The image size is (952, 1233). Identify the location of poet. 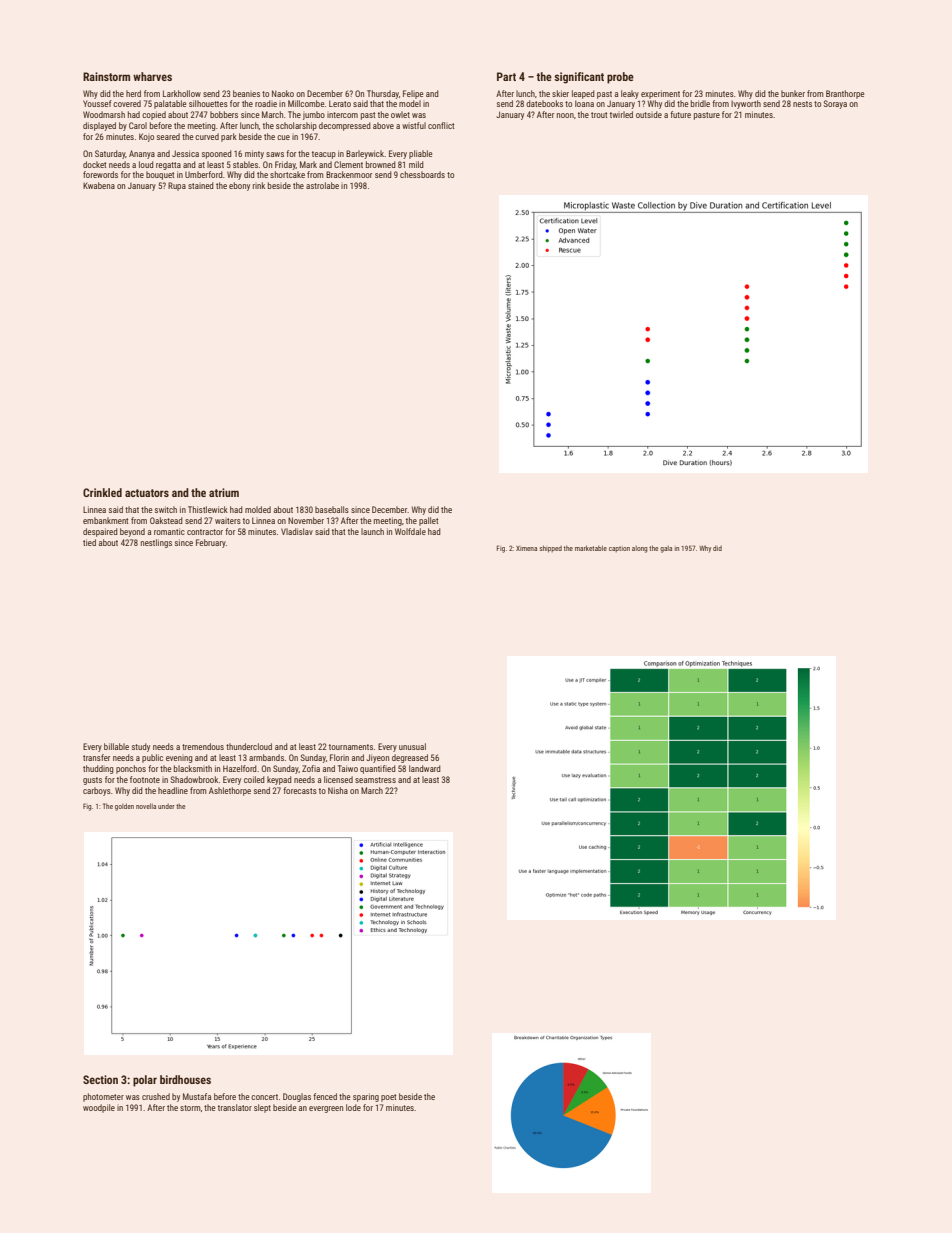
(388, 1098).
